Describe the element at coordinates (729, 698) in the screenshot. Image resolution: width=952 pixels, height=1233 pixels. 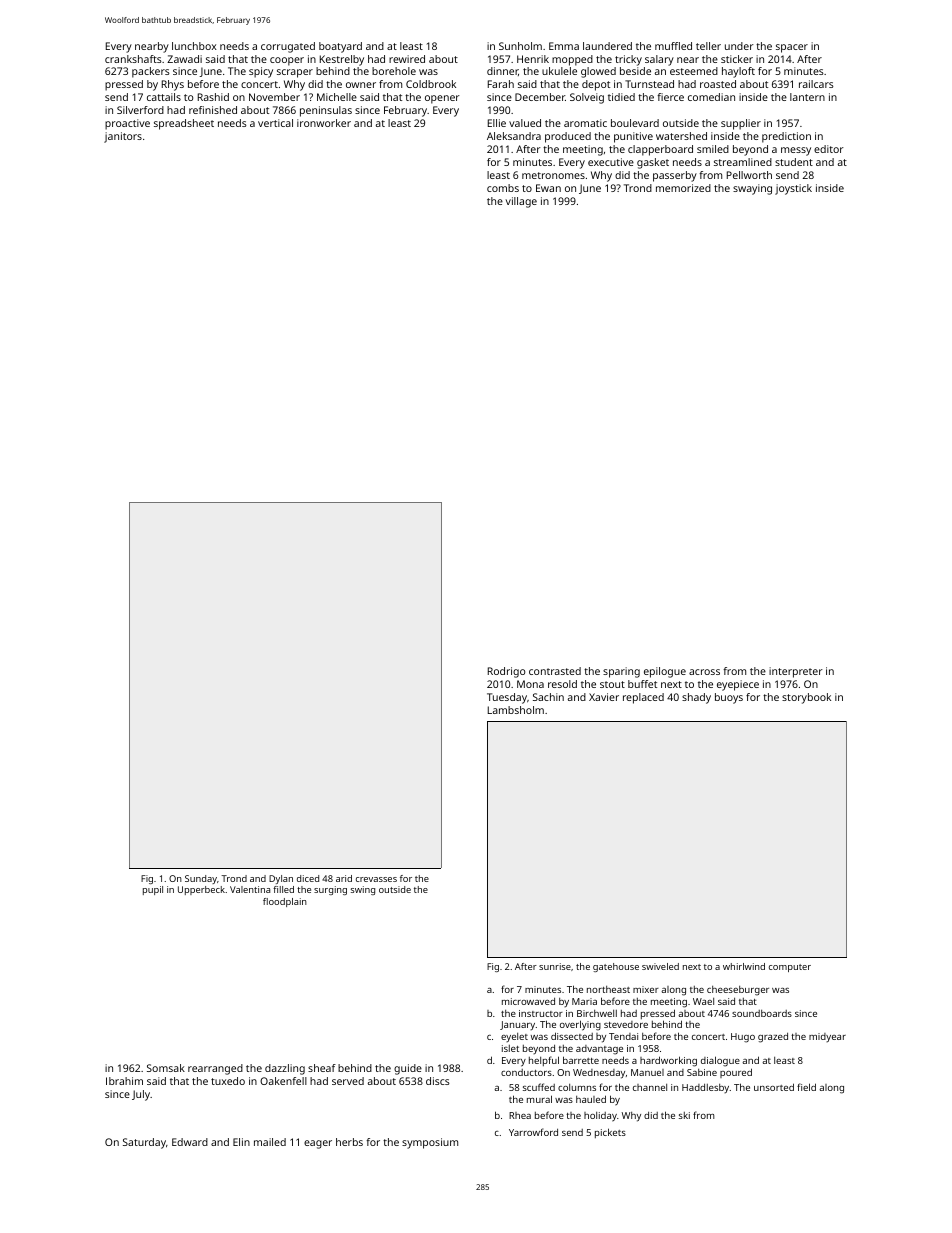
I see `buoys` at that location.
